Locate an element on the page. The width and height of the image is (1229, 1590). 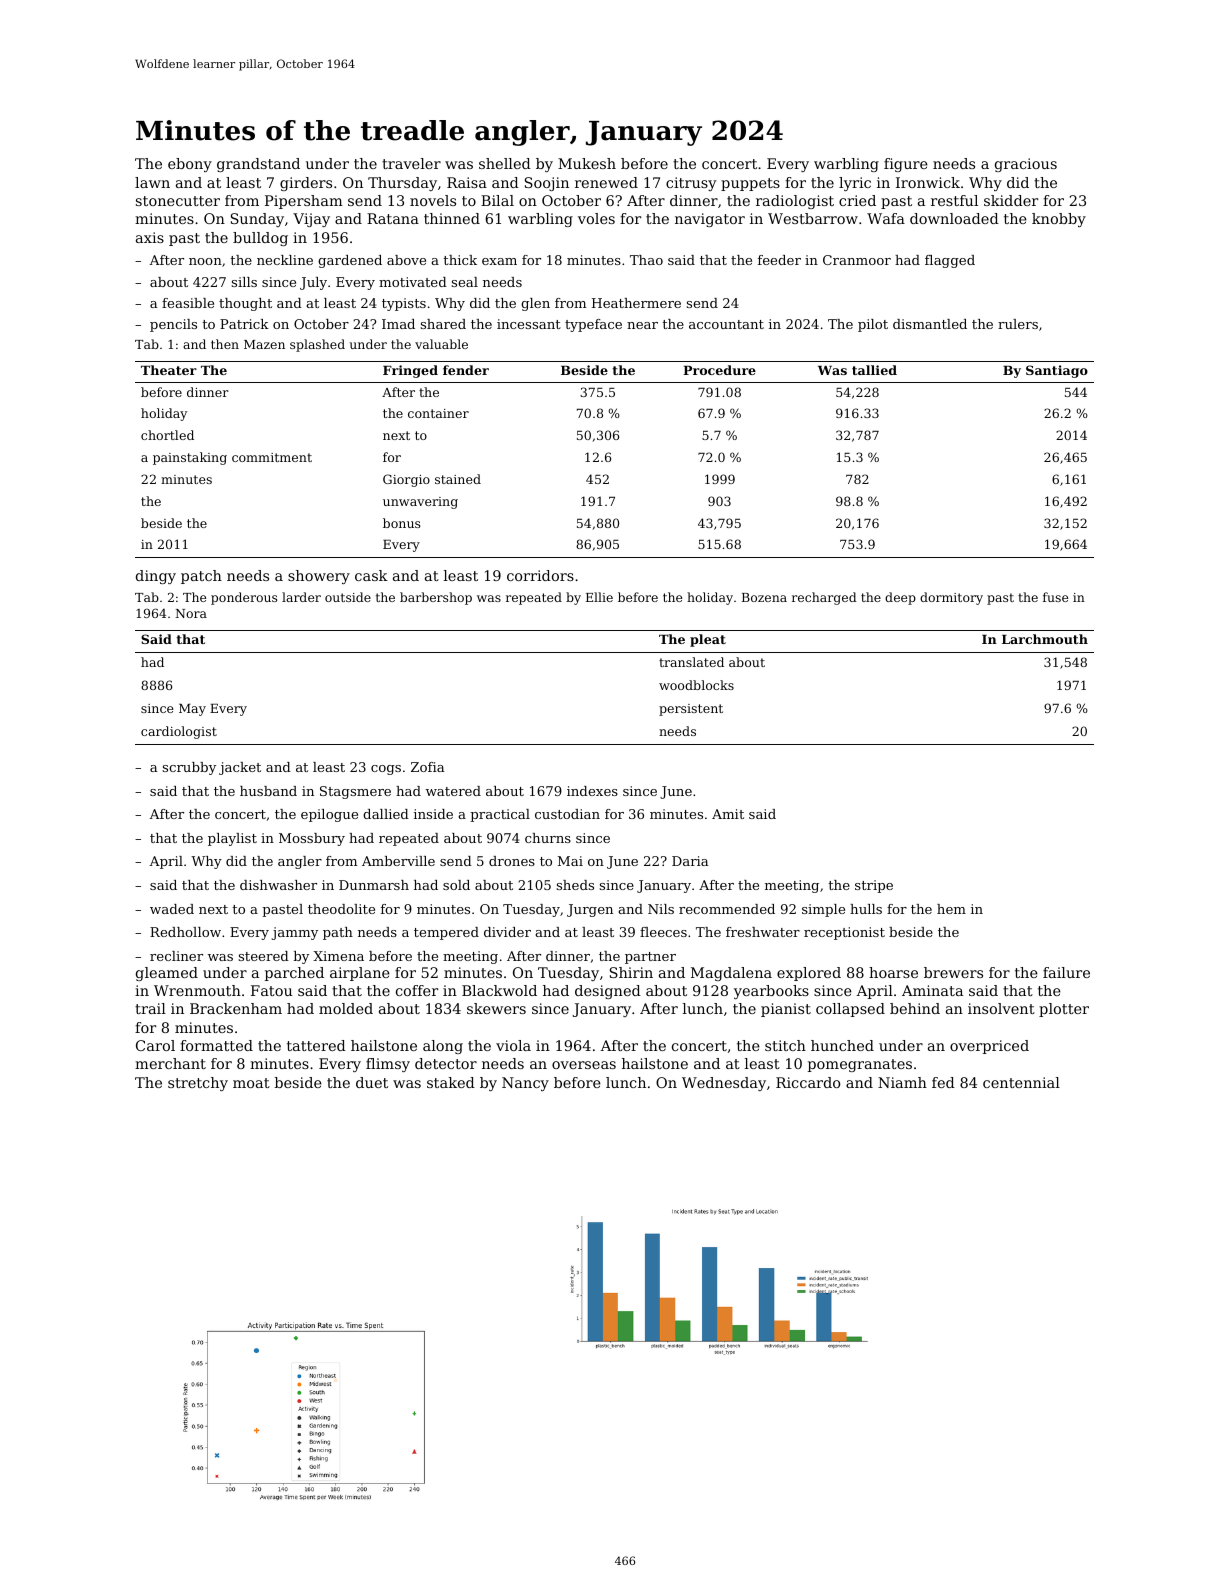
Daria is located at coordinates (690, 861).
